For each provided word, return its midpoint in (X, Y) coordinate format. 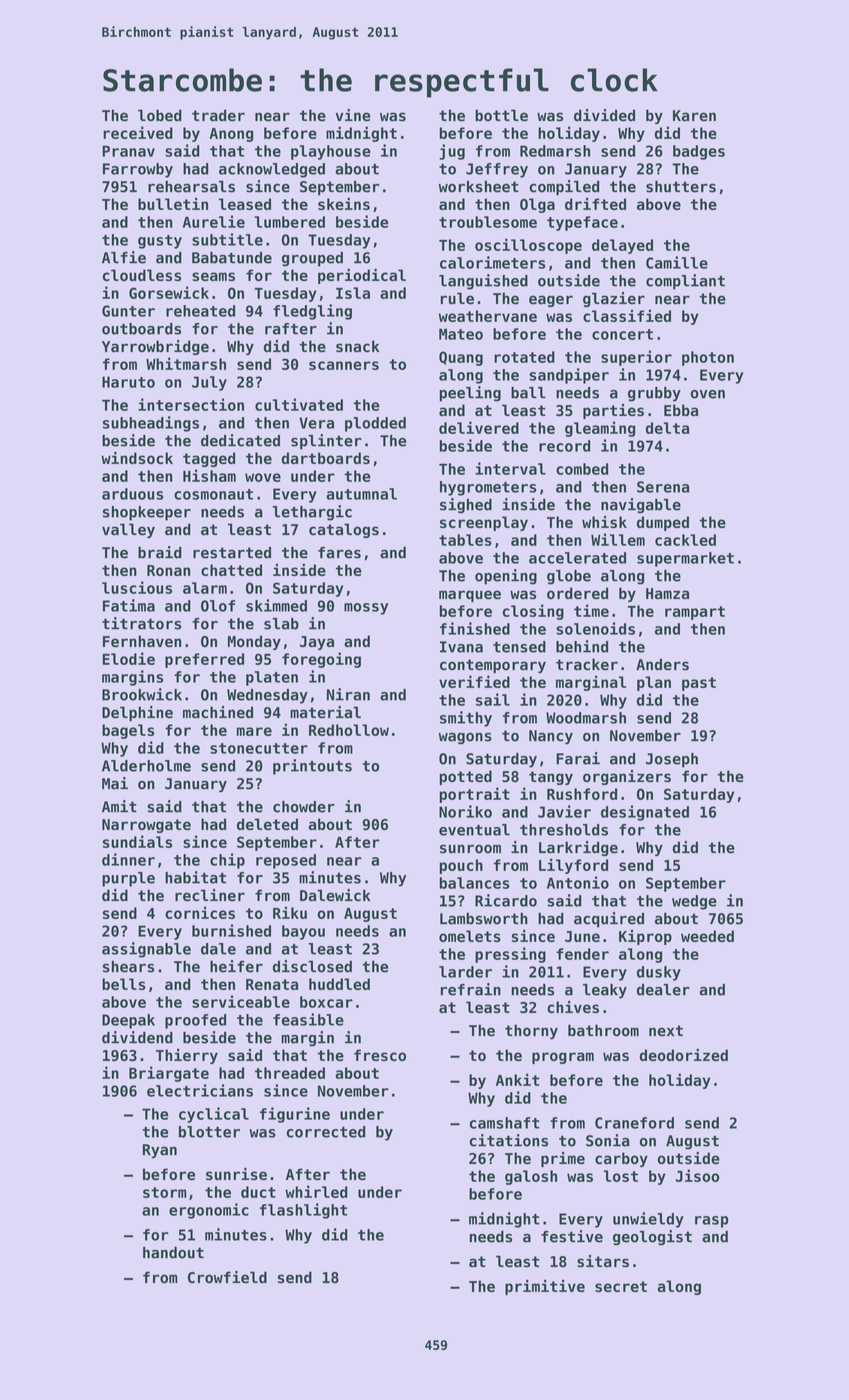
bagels (128, 731)
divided (604, 115)
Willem (618, 539)
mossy (366, 609)
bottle (501, 115)
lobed (160, 115)
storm (164, 1192)
